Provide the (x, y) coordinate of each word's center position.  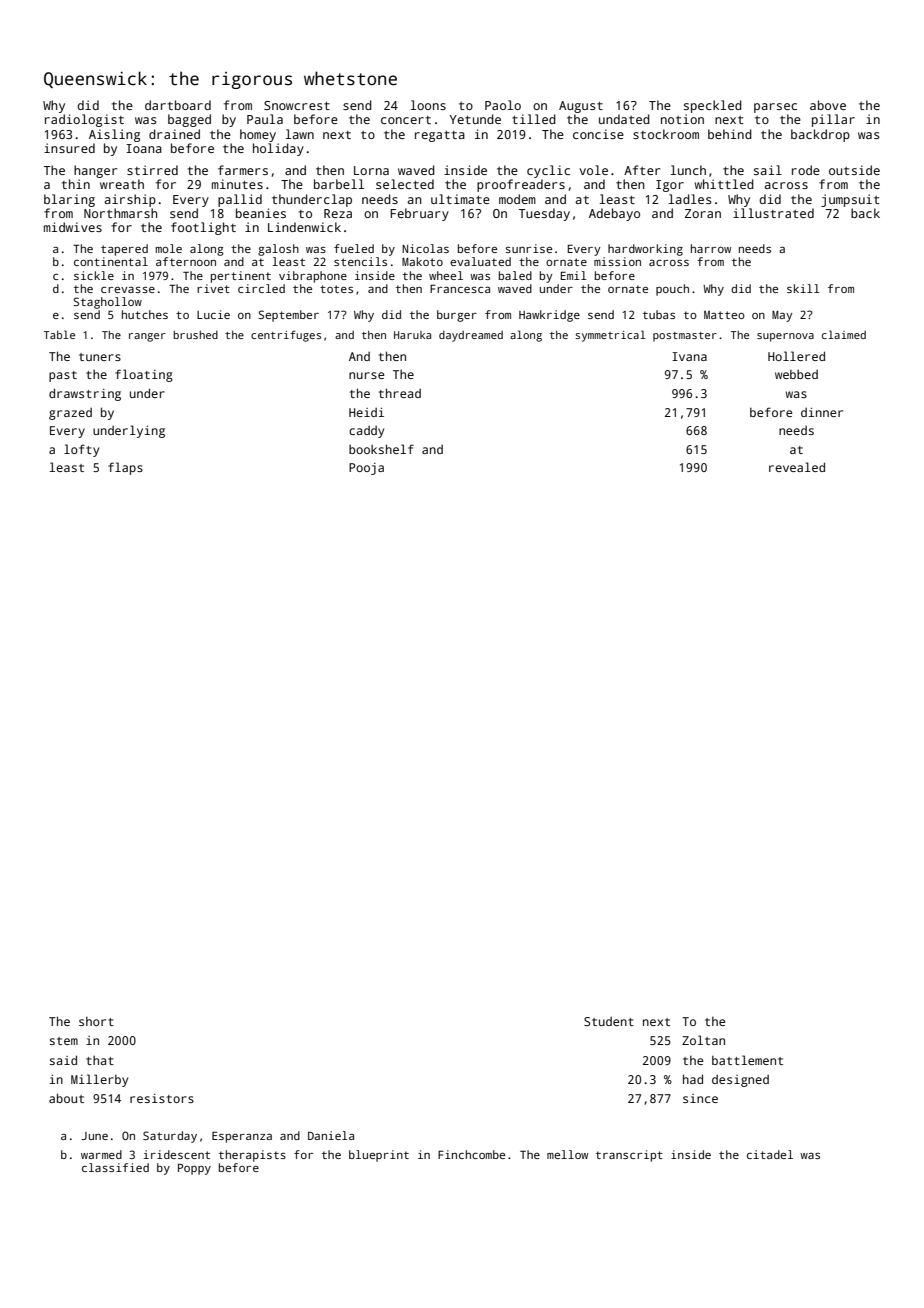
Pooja (366, 469)
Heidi (366, 412)
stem (64, 1041)
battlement (747, 1060)
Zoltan (703, 1040)
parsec (775, 108)
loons (428, 105)
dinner (822, 412)
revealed (797, 467)
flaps (125, 468)
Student (609, 1021)
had (693, 1079)
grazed (70, 414)
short (96, 1021)
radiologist (84, 120)
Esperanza (242, 1137)
